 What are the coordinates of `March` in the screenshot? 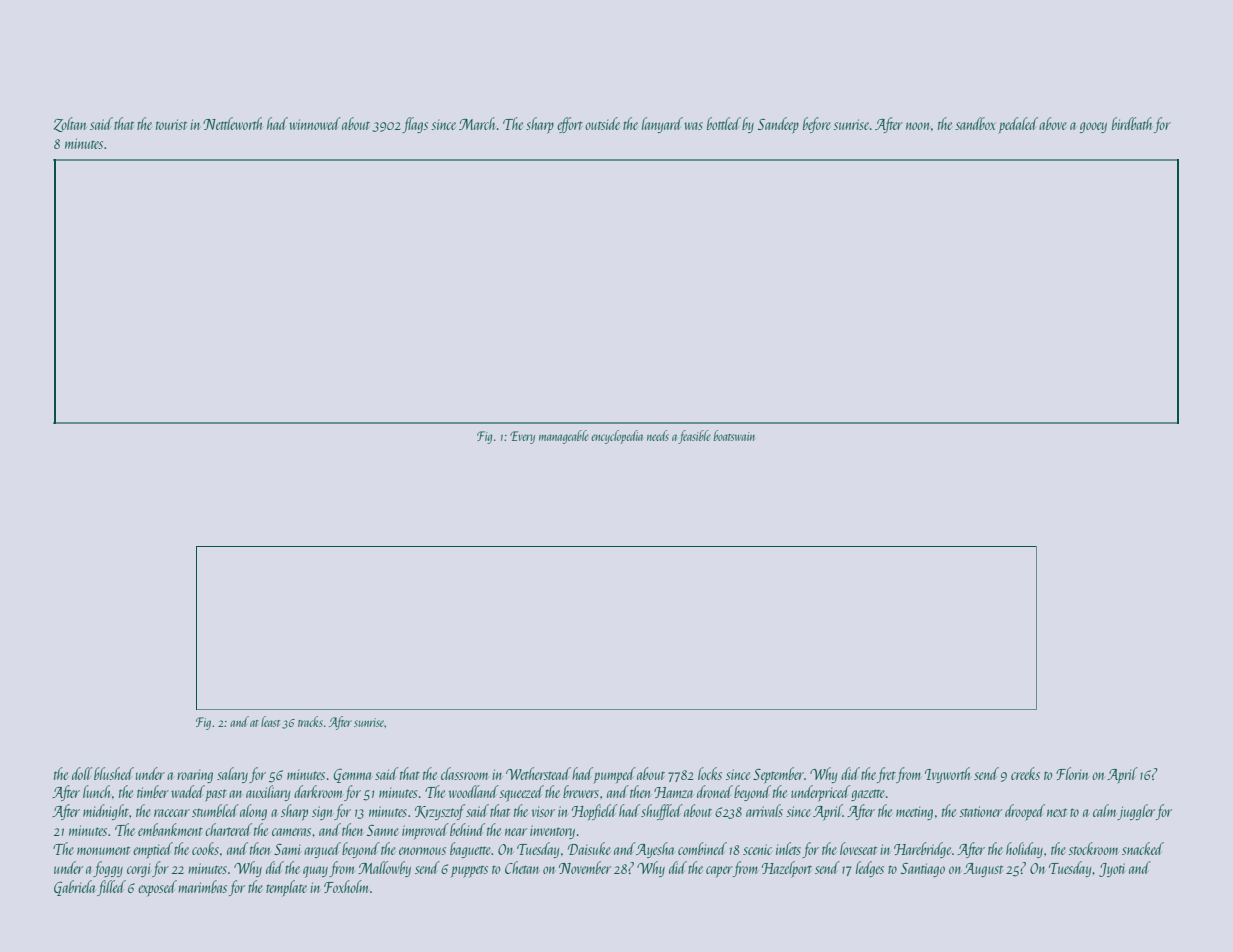 It's located at (477, 123).
